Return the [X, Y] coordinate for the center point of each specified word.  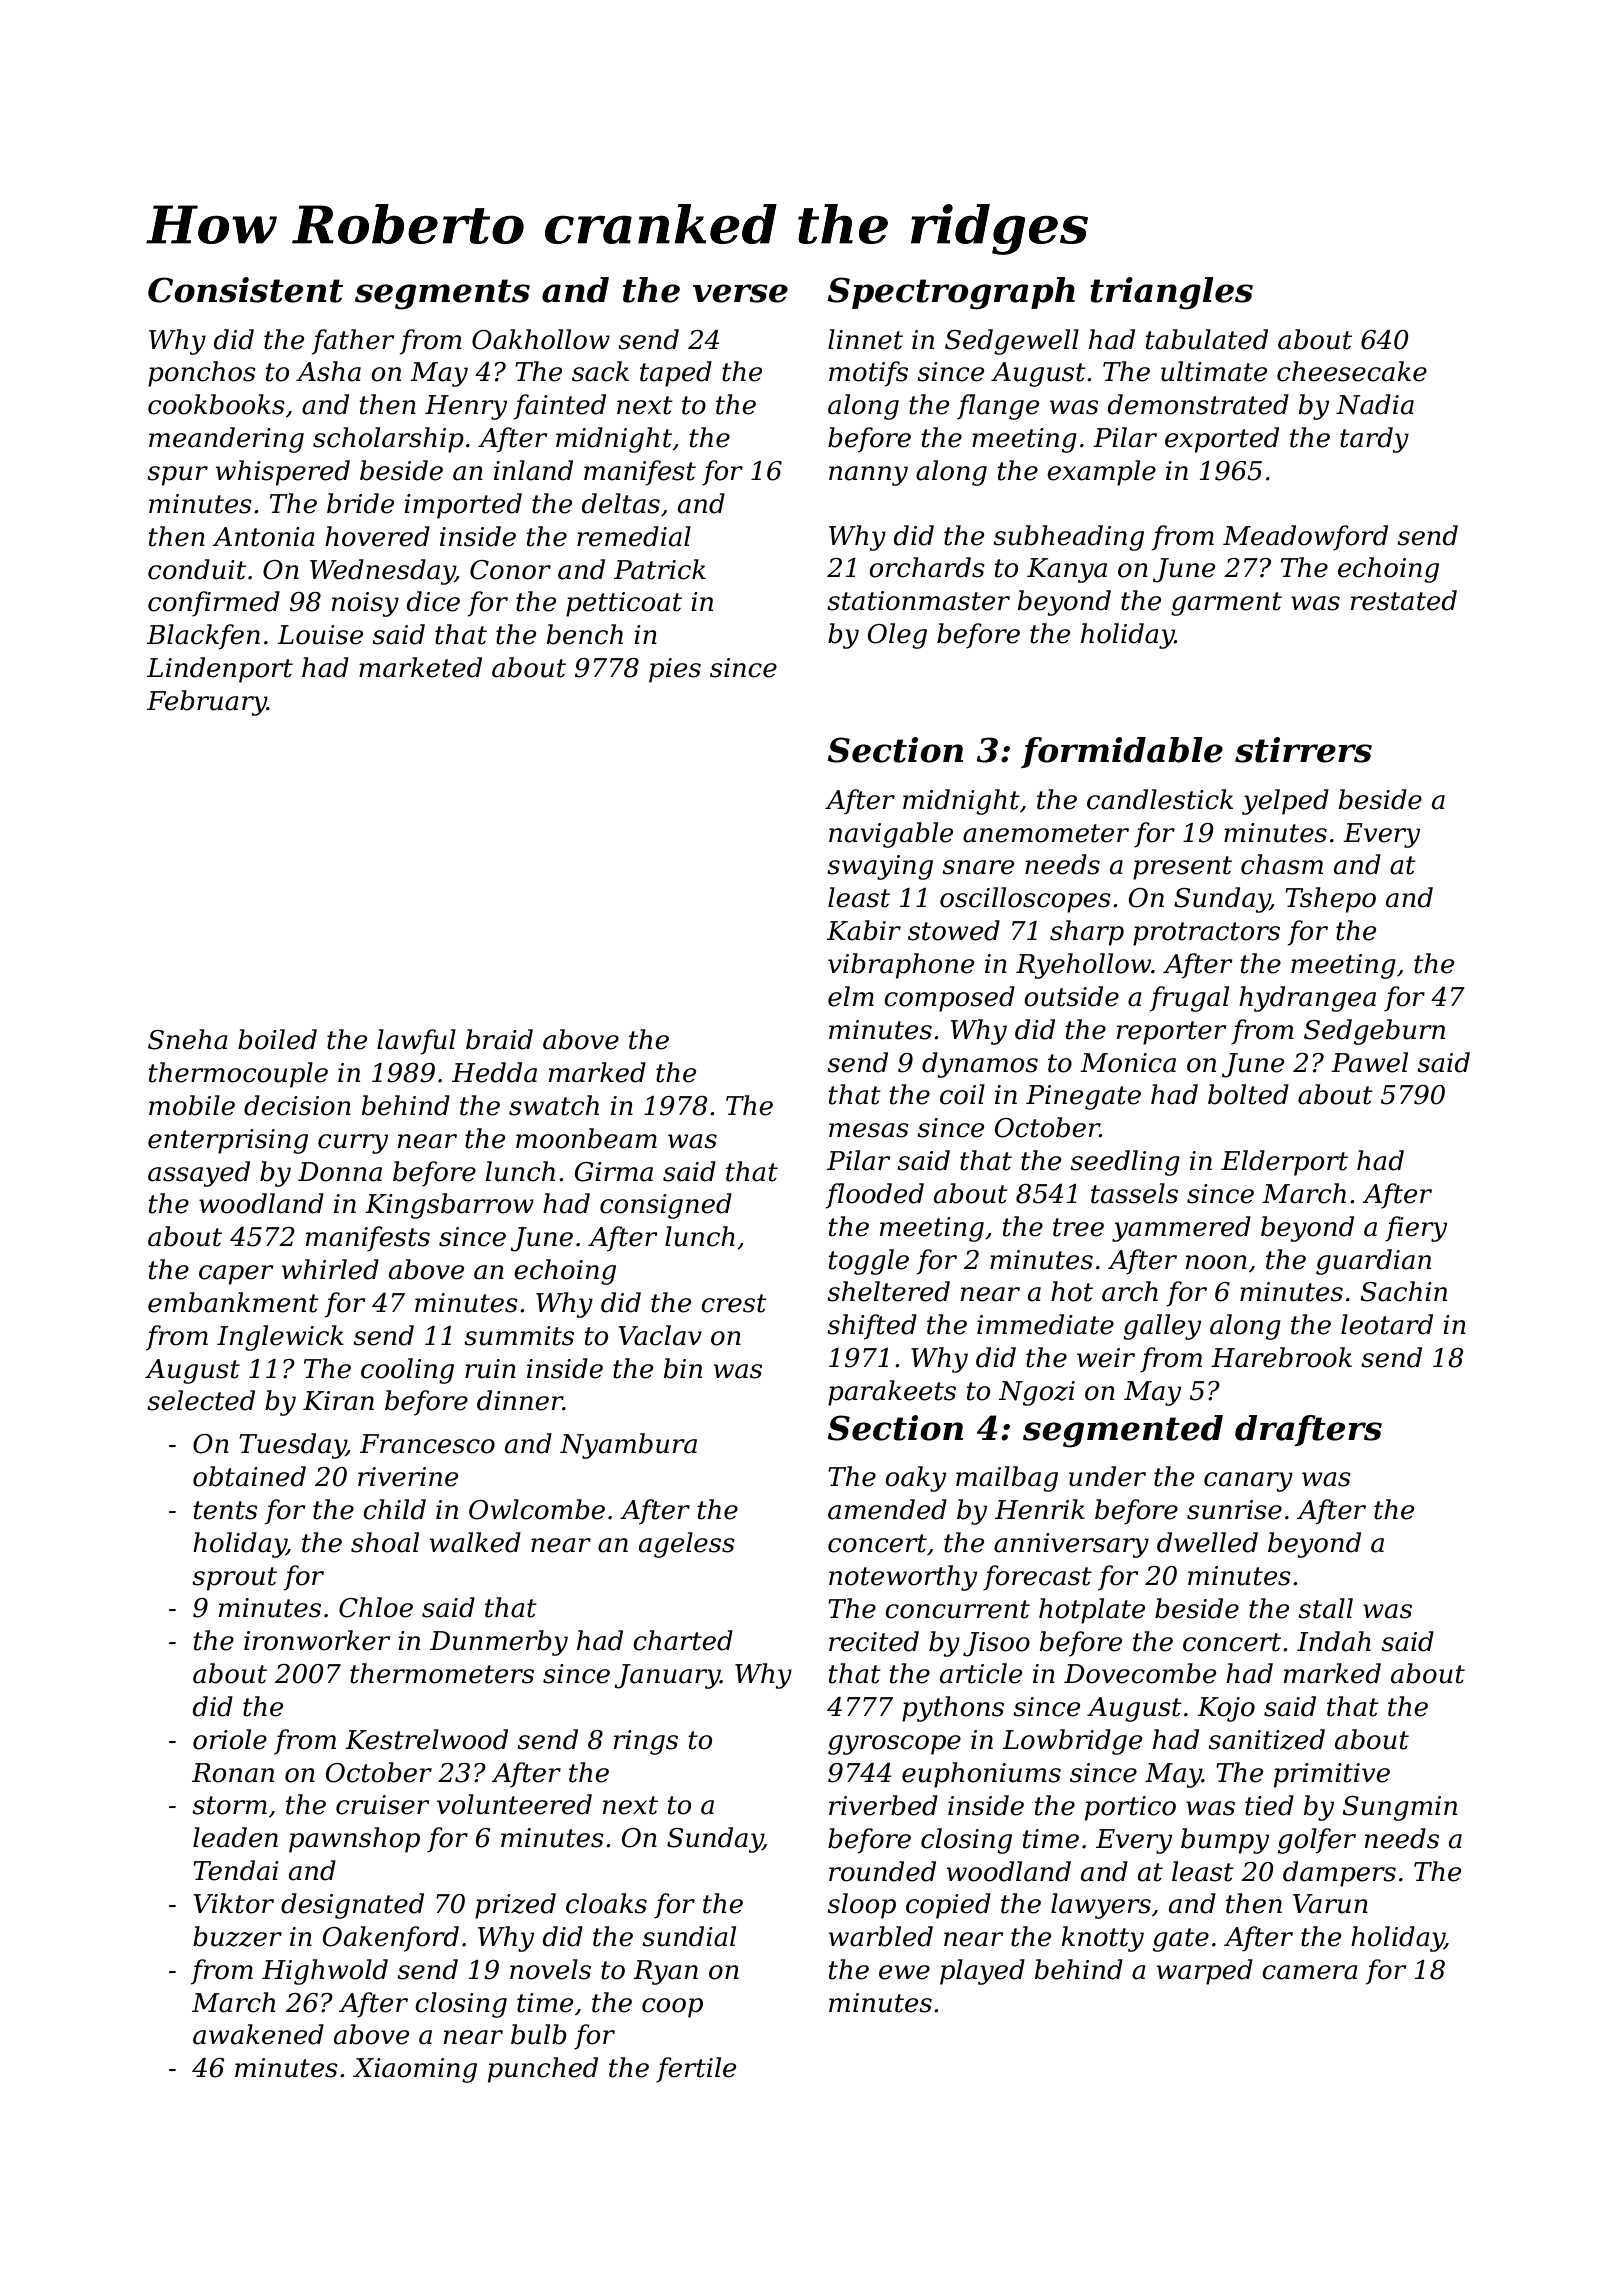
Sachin [1404, 1291]
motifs [868, 374]
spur [177, 476]
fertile [696, 2070]
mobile [192, 1105]
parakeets [892, 1393]
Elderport [1284, 1163]
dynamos [980, 1065]
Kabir [864, 930]
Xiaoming [415, 2070]
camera [1310, 1972]
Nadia [1375, 404]
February [207, 703]
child [394, 1509]
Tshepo [1330, 900]
